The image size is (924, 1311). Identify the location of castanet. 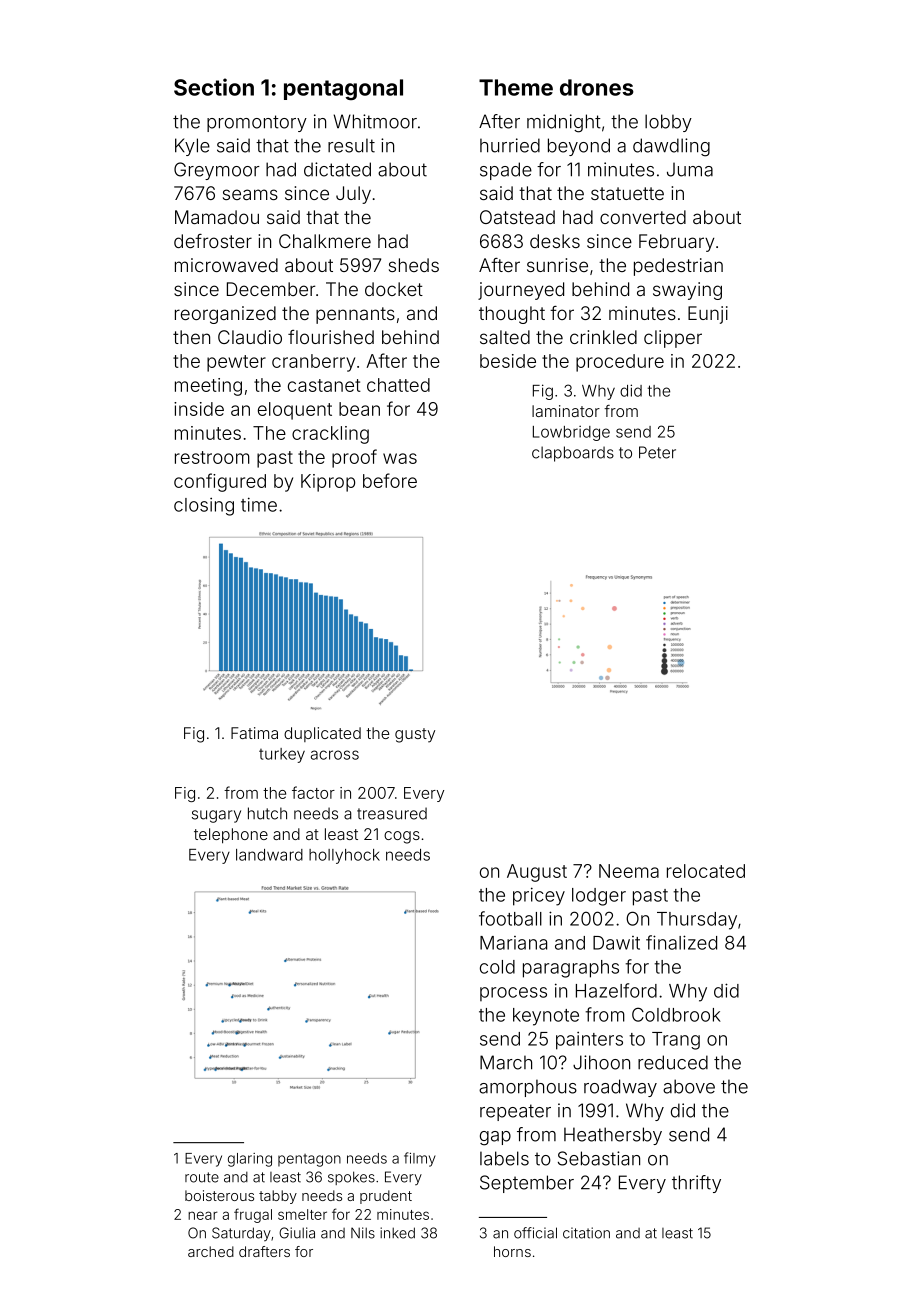
(324, 385).
